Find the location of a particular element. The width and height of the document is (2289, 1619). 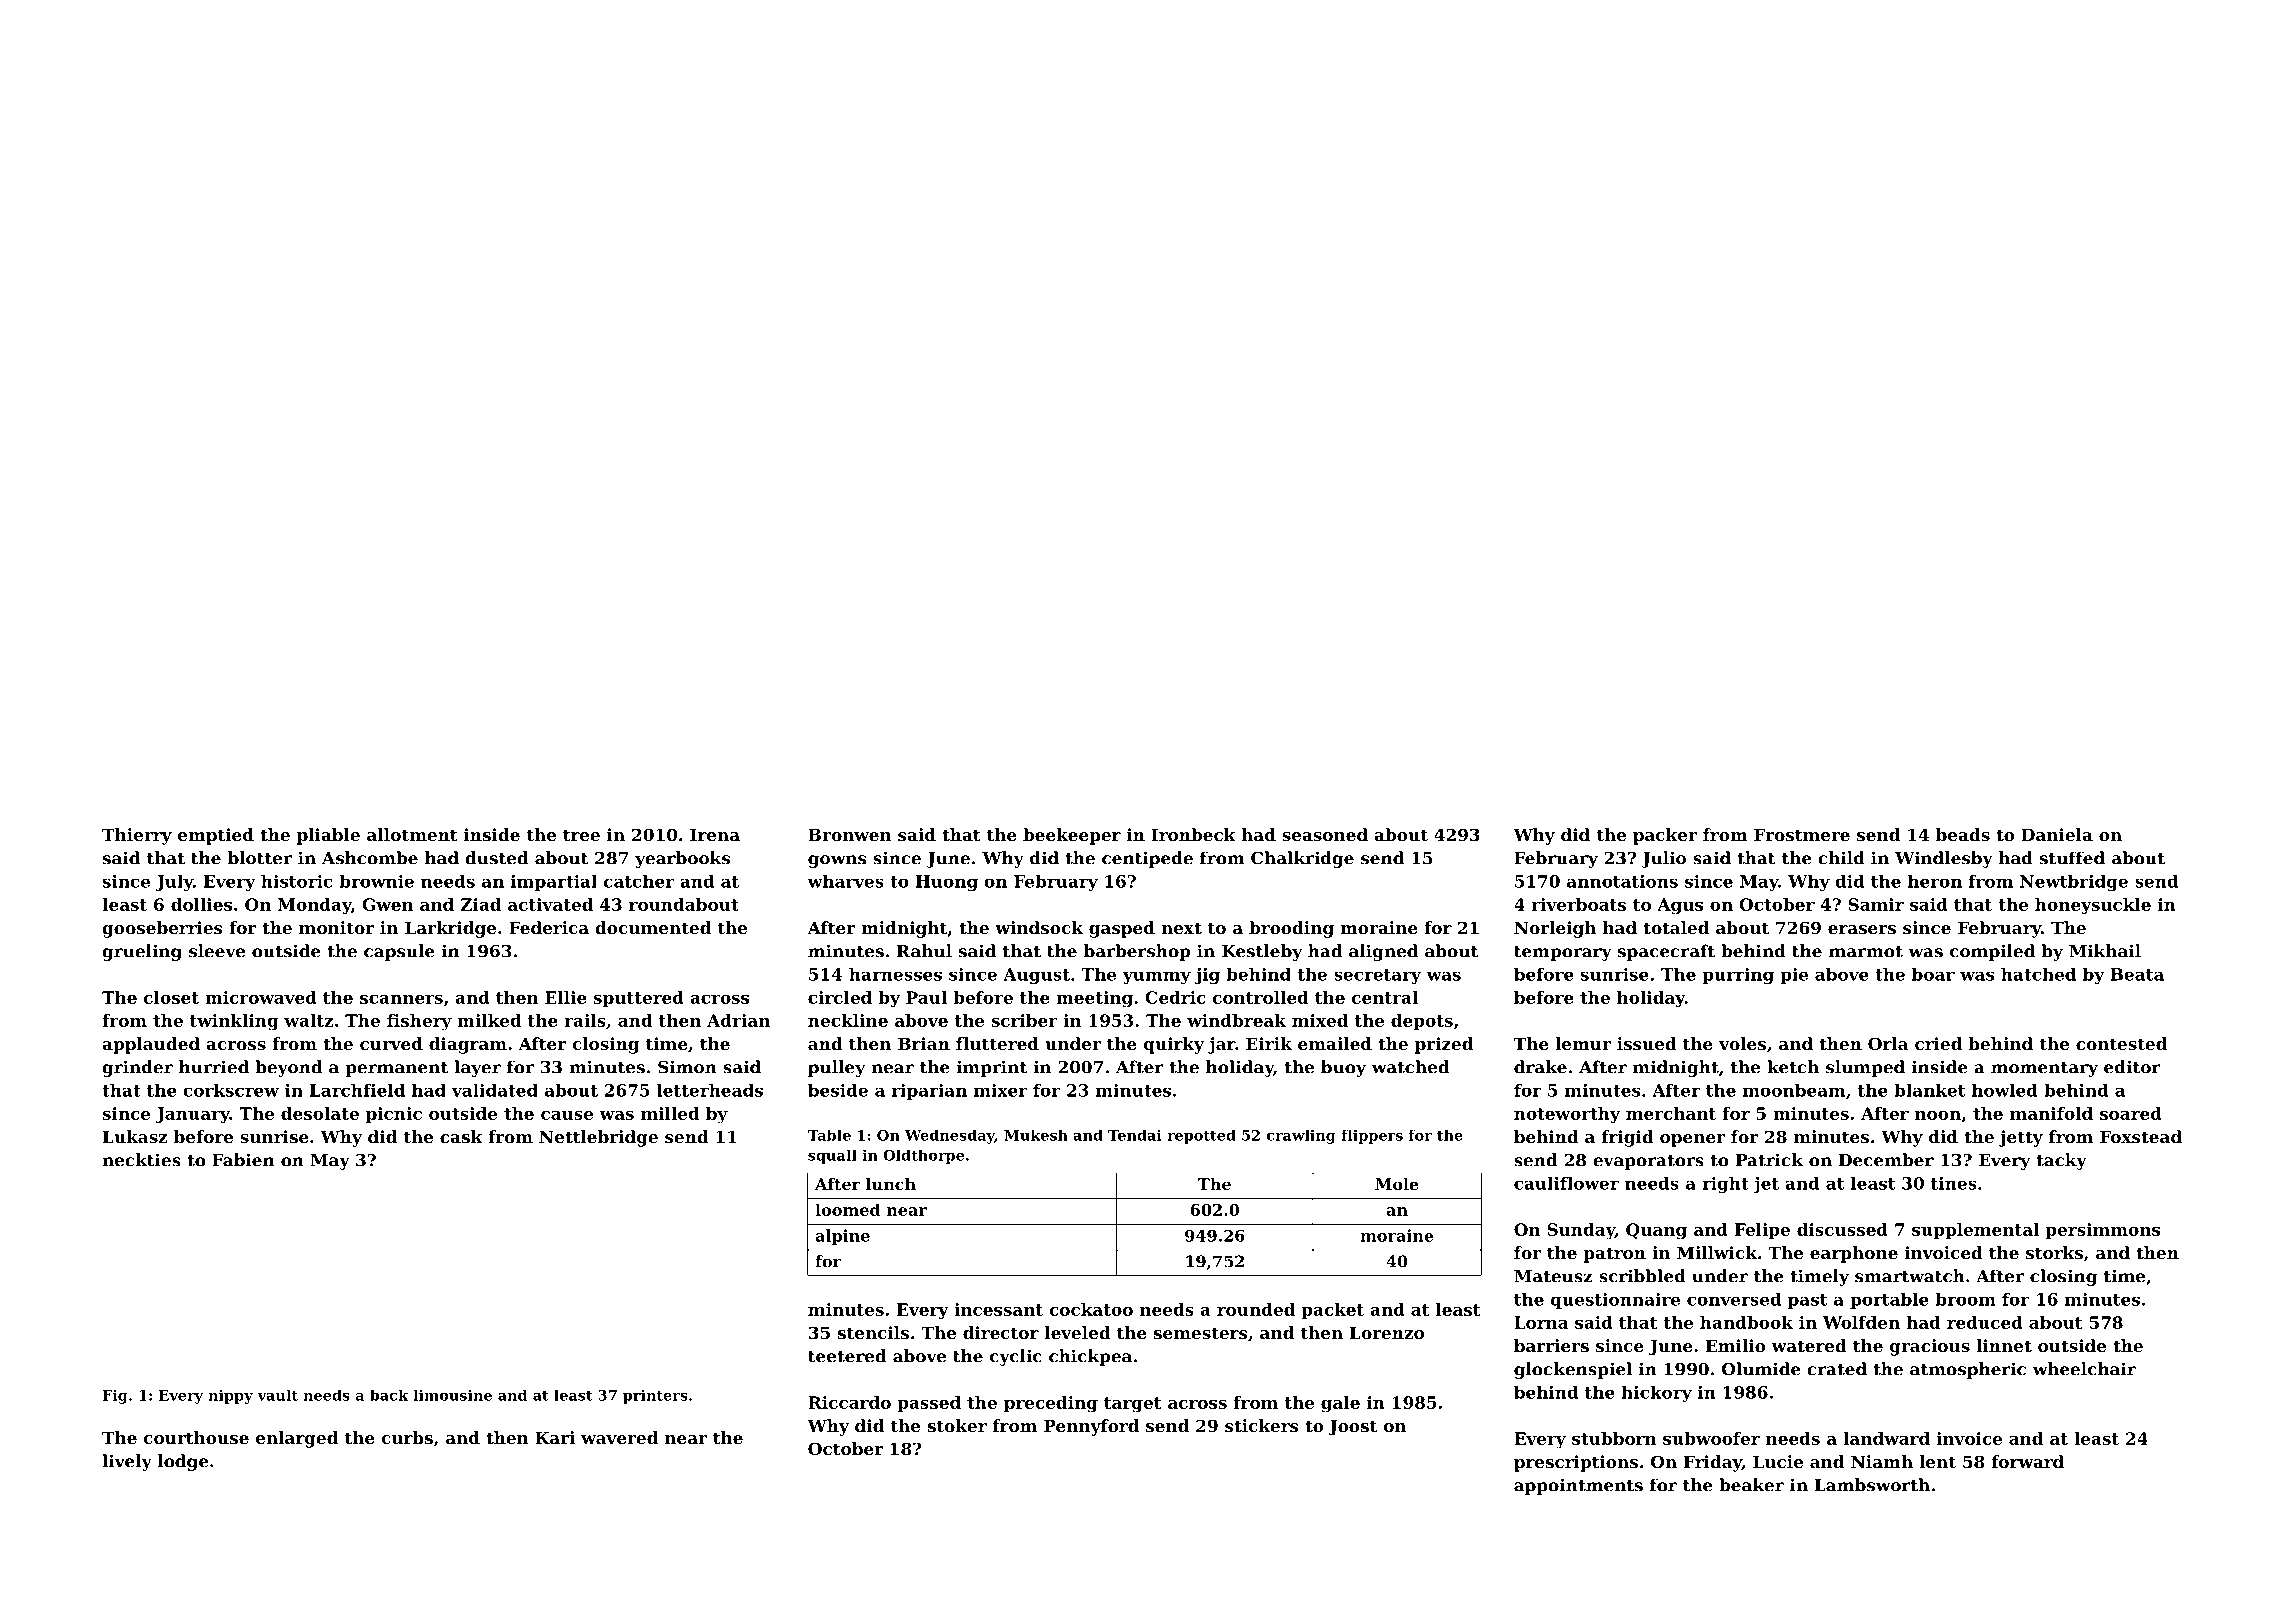

Lambsworth is located at coordinates (1872, 1485).
